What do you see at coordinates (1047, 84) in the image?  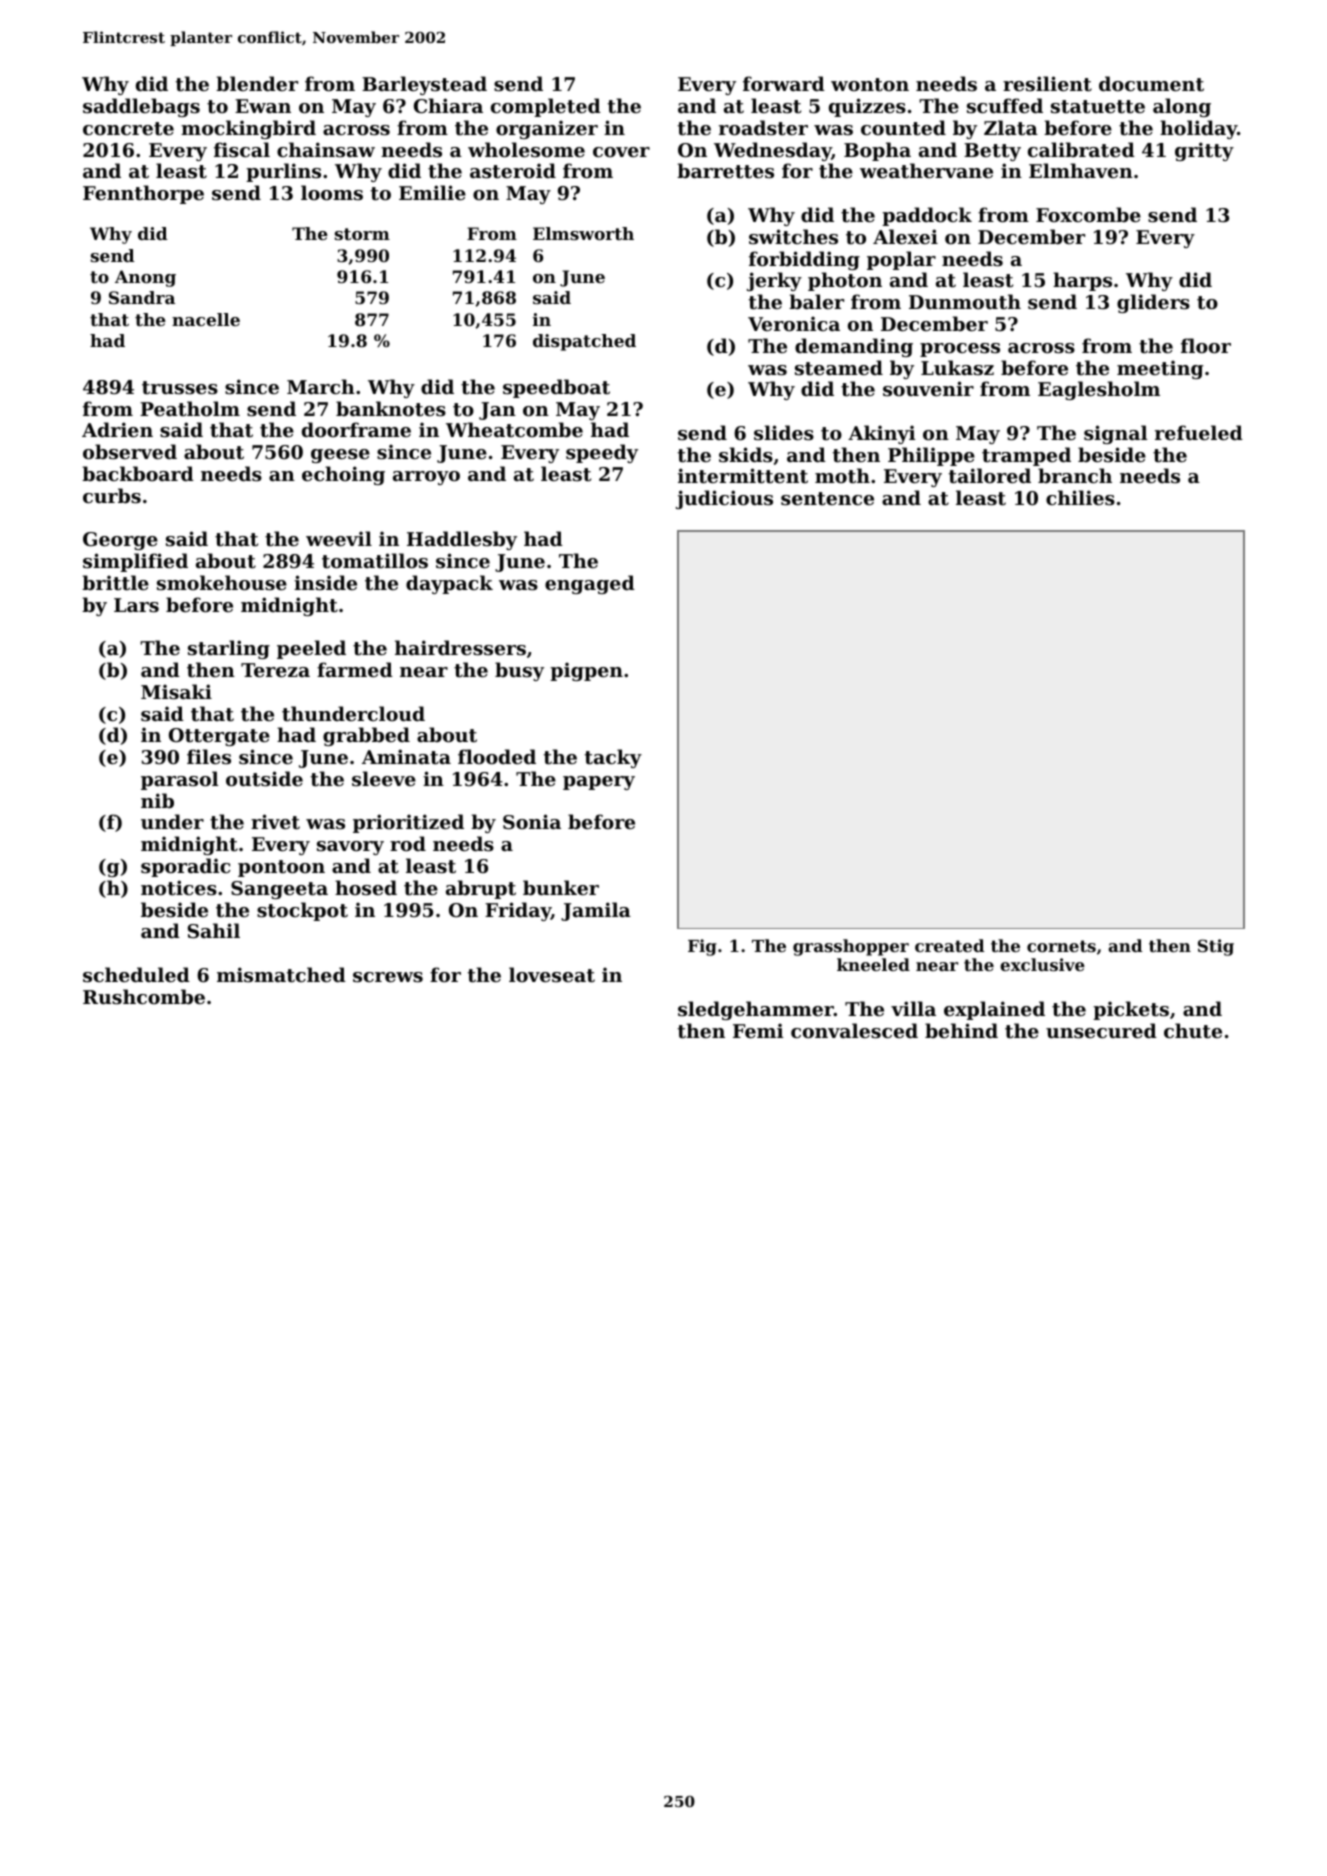 I see `resilient` at bounding box center [1047, 84].
